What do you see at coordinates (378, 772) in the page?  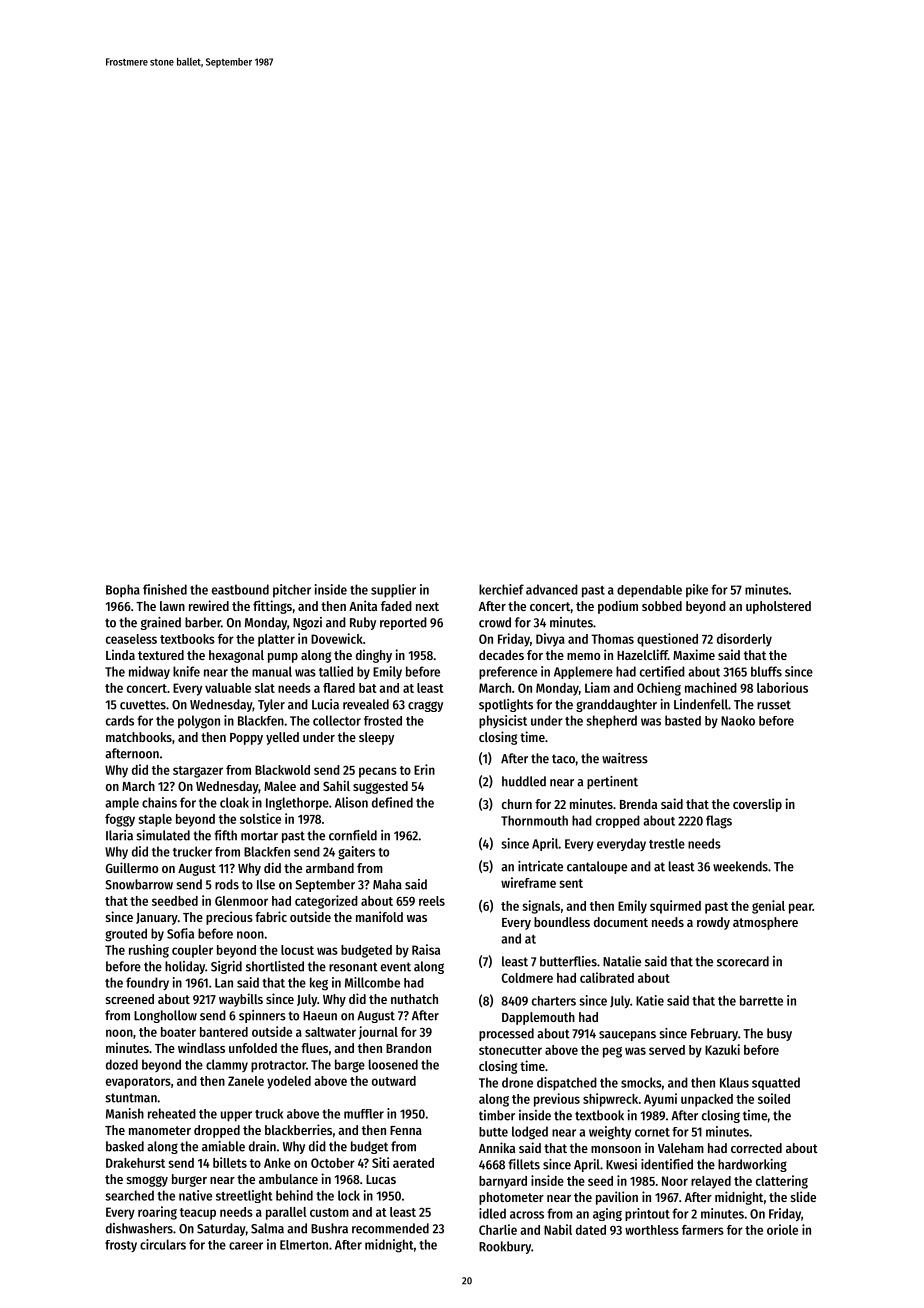 I see `pecans` at bounding box center [378, 772].
